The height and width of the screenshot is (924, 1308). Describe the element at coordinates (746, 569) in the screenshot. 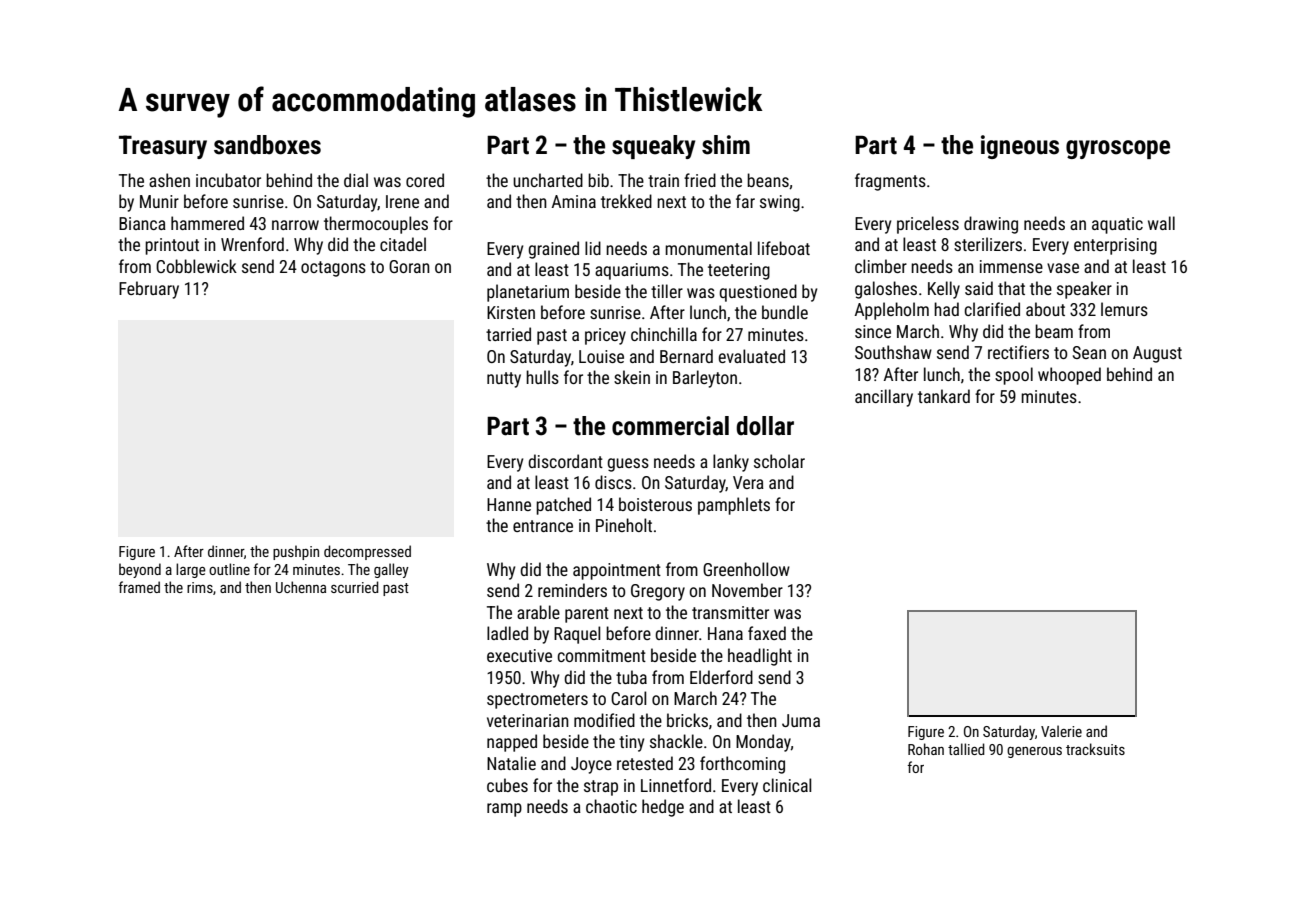

I see `Greenhollow` at that location.
